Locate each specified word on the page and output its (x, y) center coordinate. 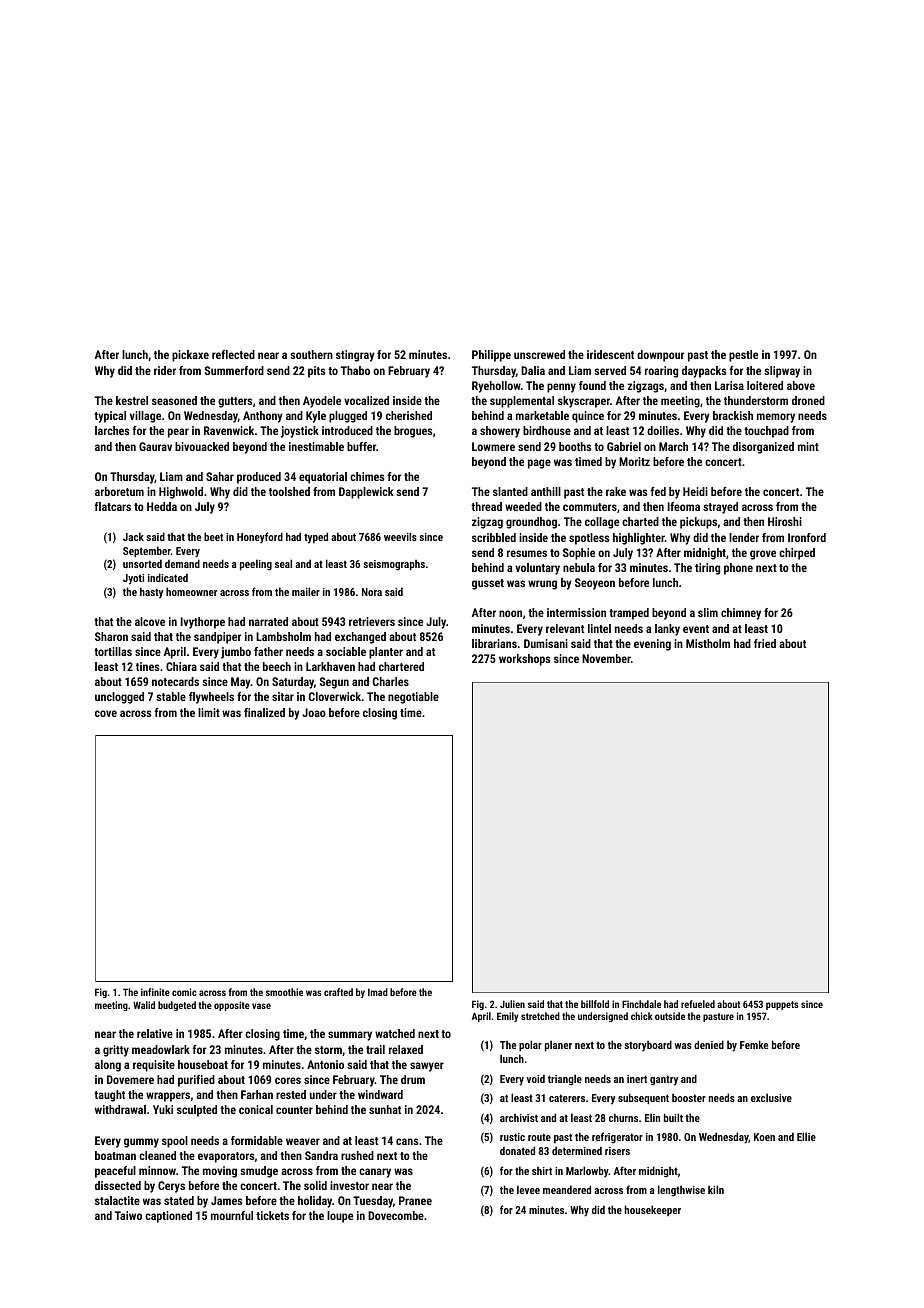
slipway (782, 372)
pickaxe (190, 356)
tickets (272, 1215)
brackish (733, 415)
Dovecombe (396, 1215)
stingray (355, 356)
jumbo (236, 653)
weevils (400, 536)
